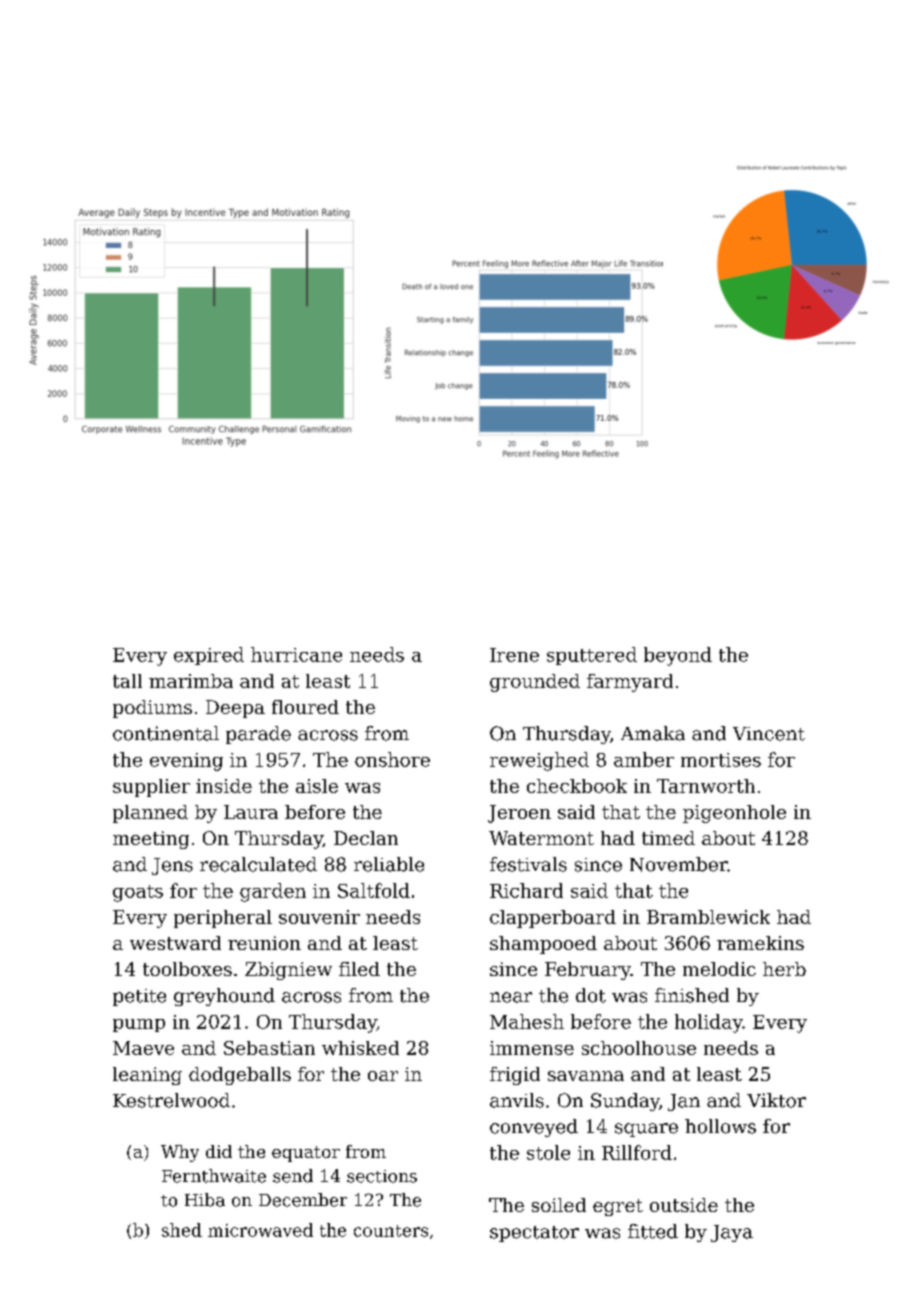 The image size is (924, 1311). Describe the element at coordinates (209, 656) in the screenshot. I see `expired` at that location.
